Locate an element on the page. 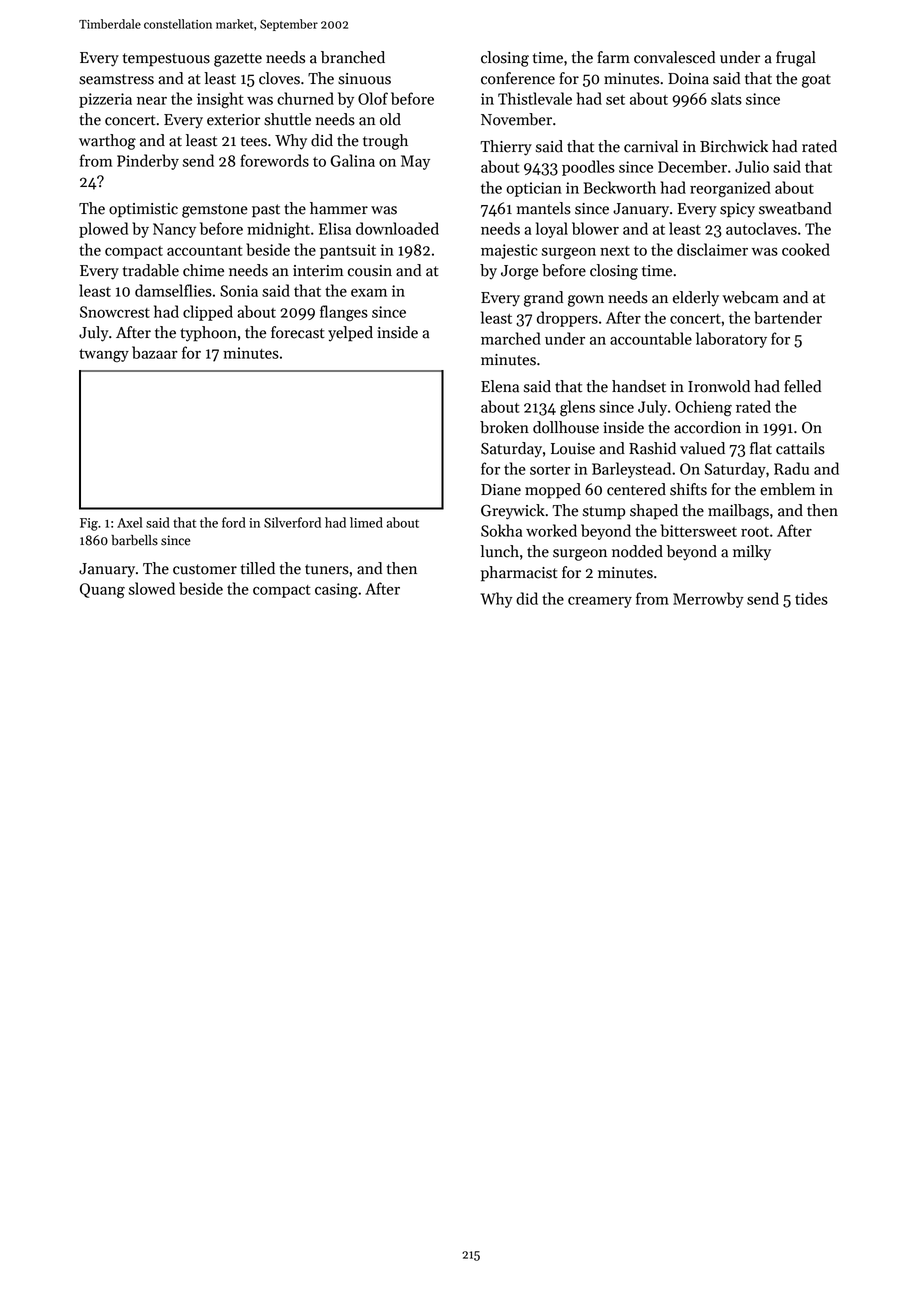 The width and height of the document is (924, 1308). pharmacist is located at coordinates (519, 574).
